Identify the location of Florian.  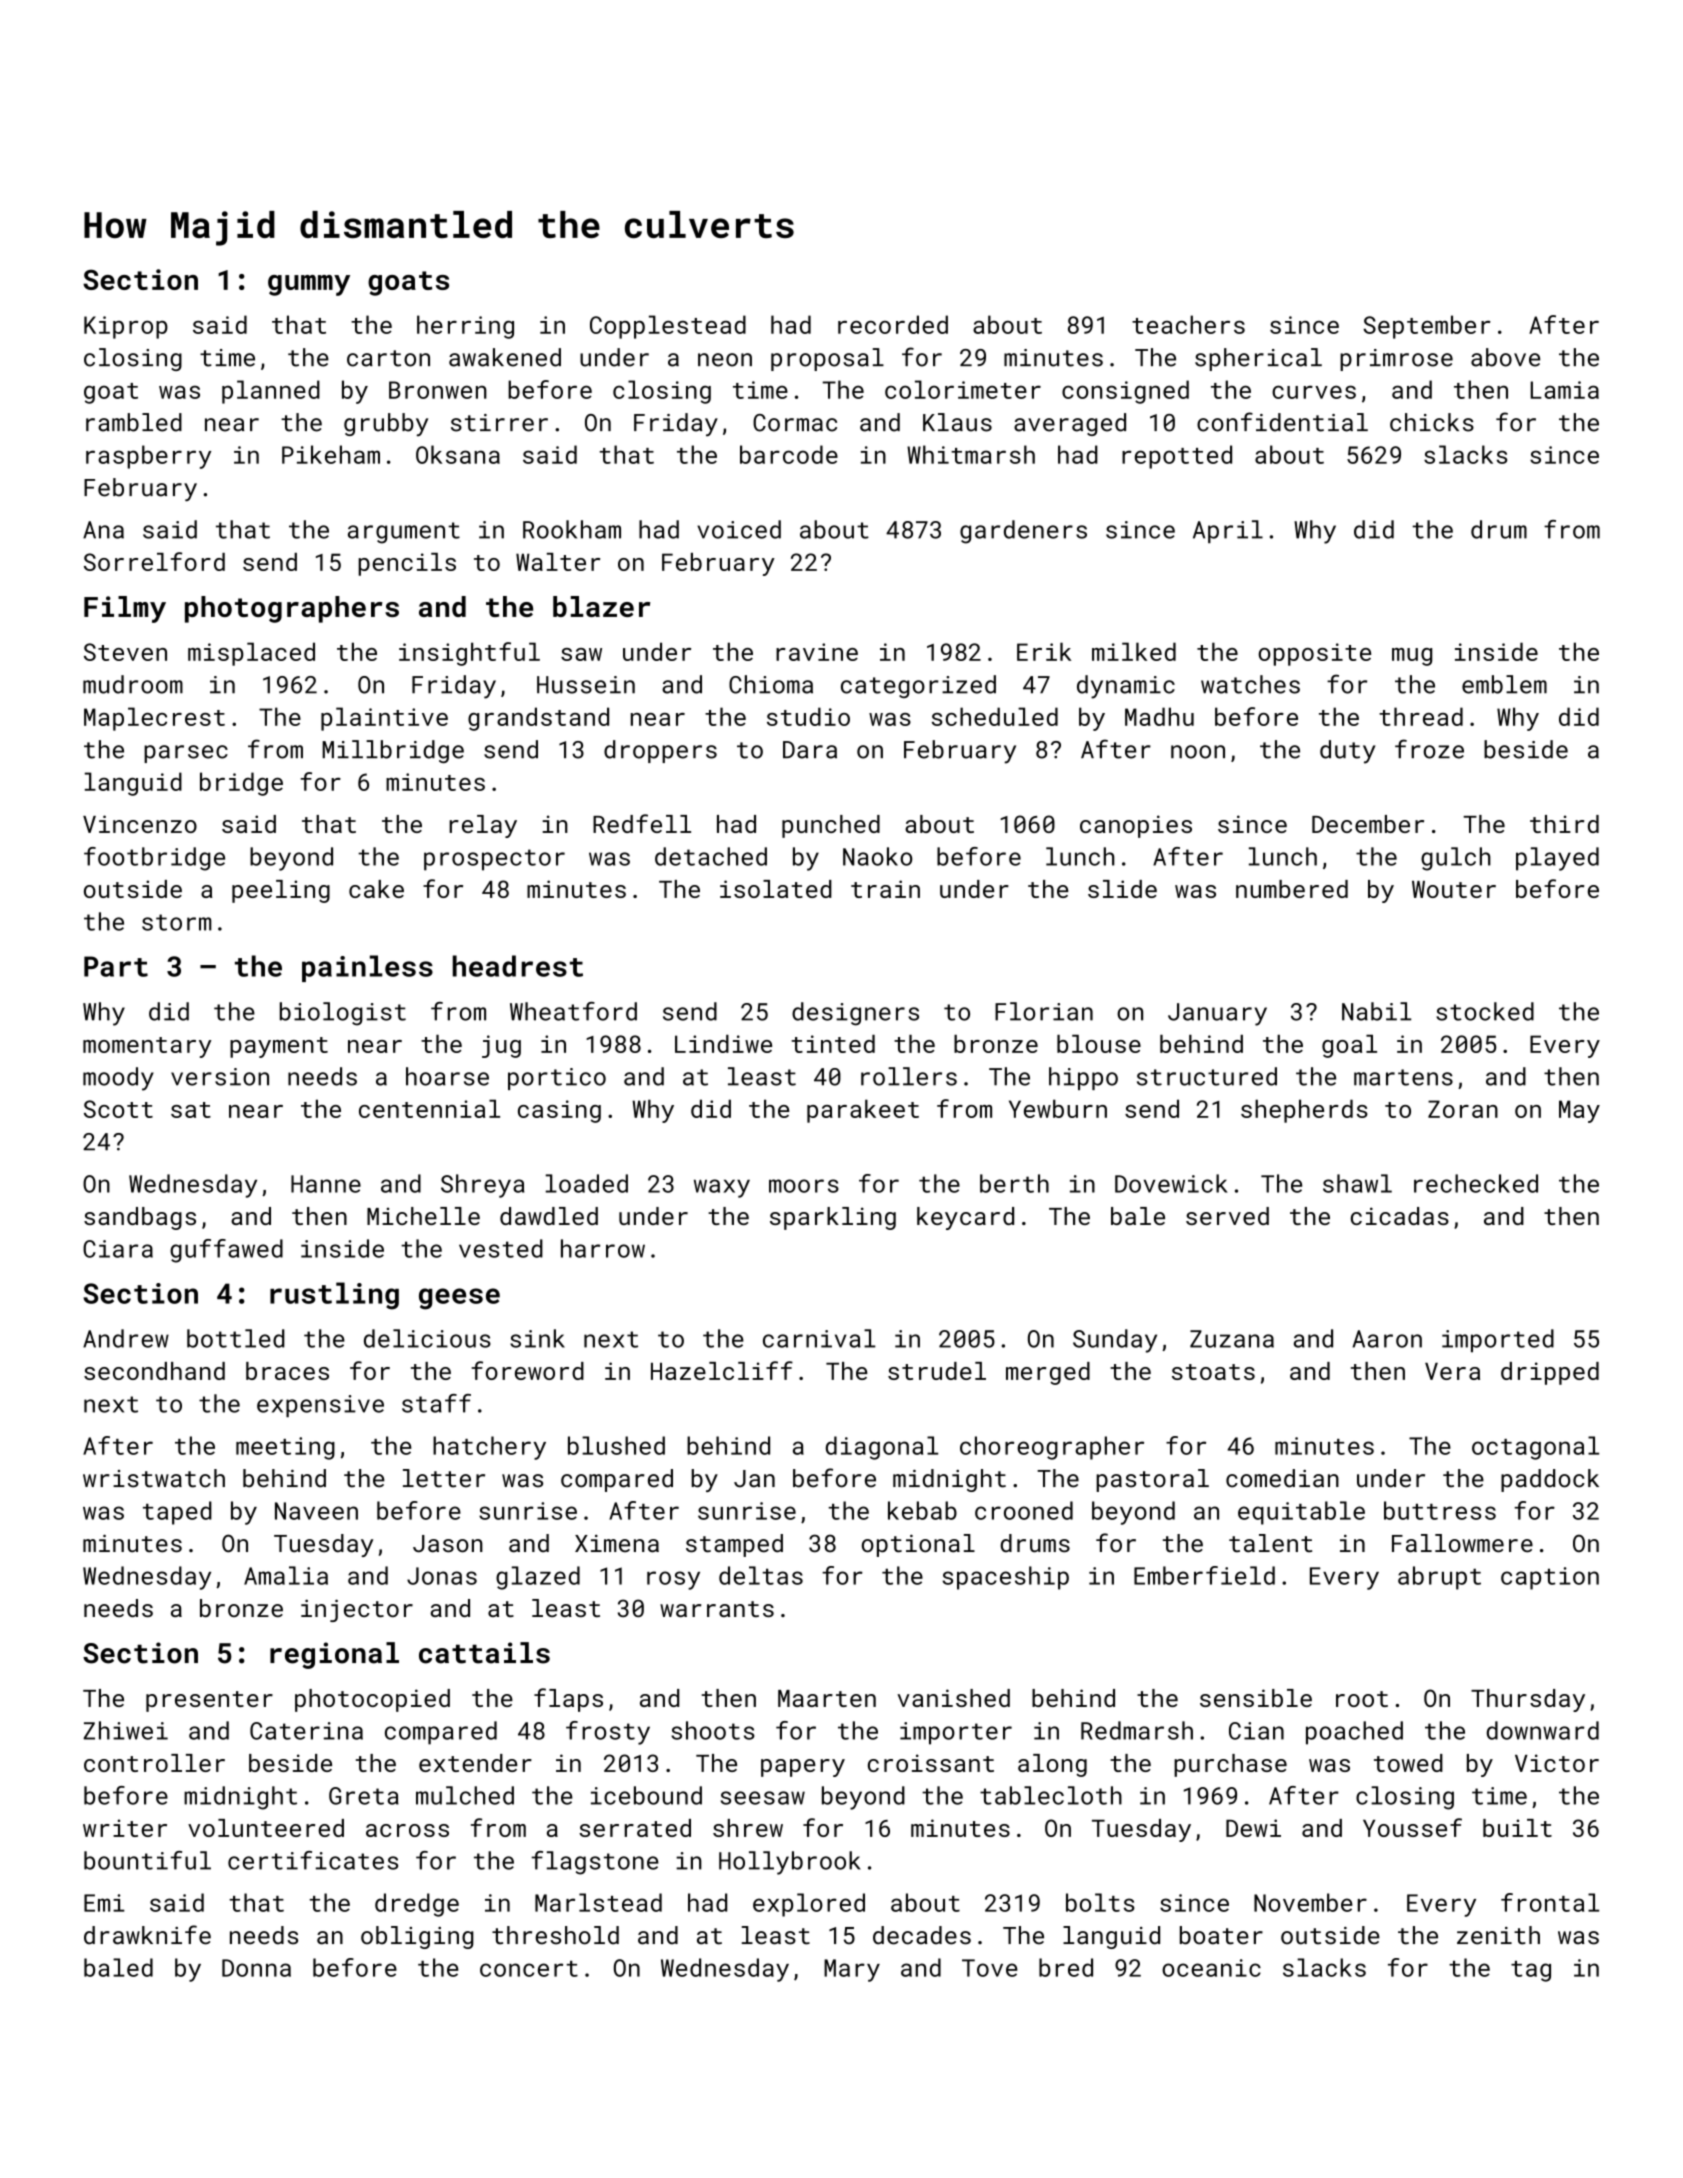
(1044, 1011).
